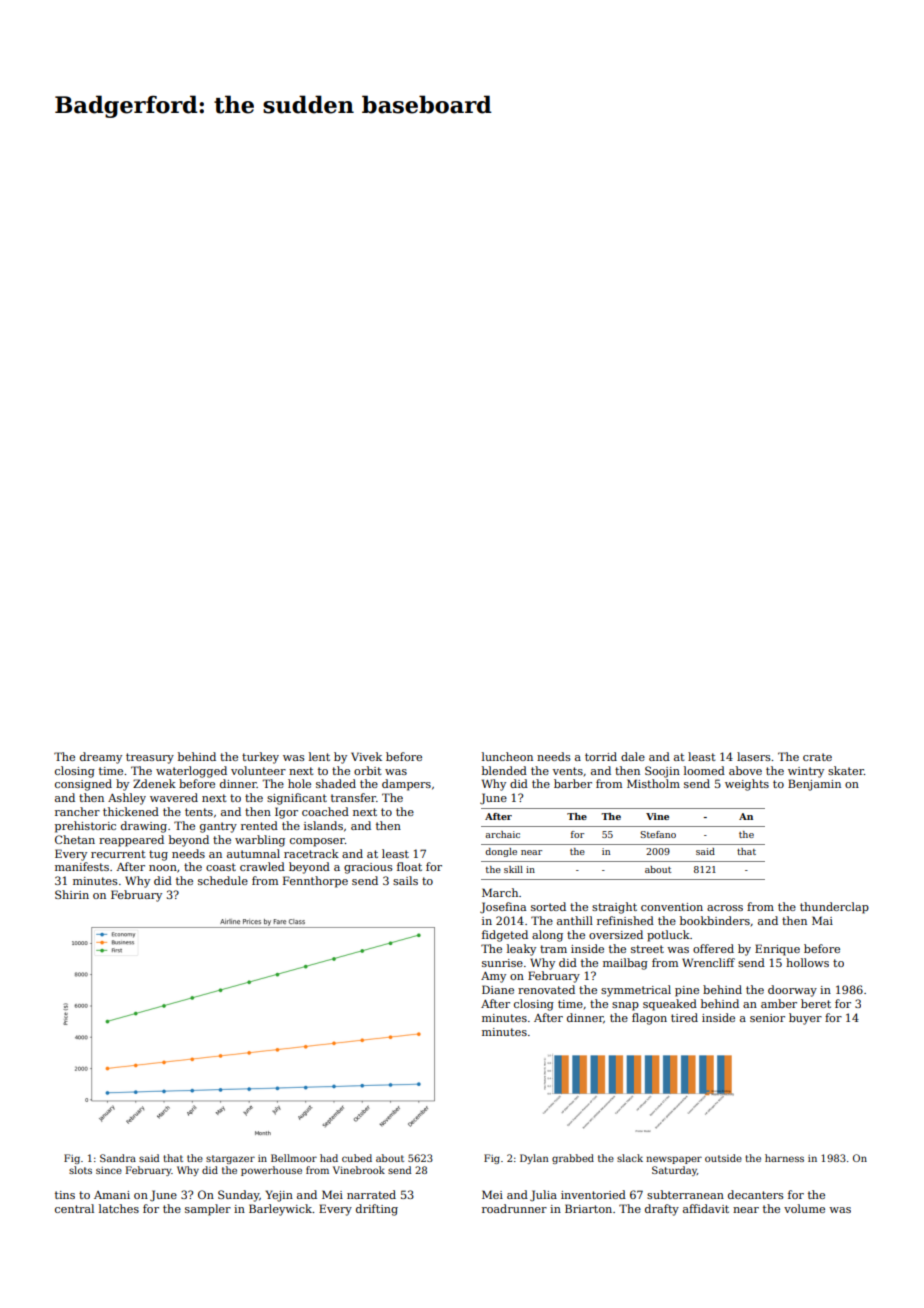 This screenshot has width=924, height=1308. I want to click on renovated, so click(546, 989).
